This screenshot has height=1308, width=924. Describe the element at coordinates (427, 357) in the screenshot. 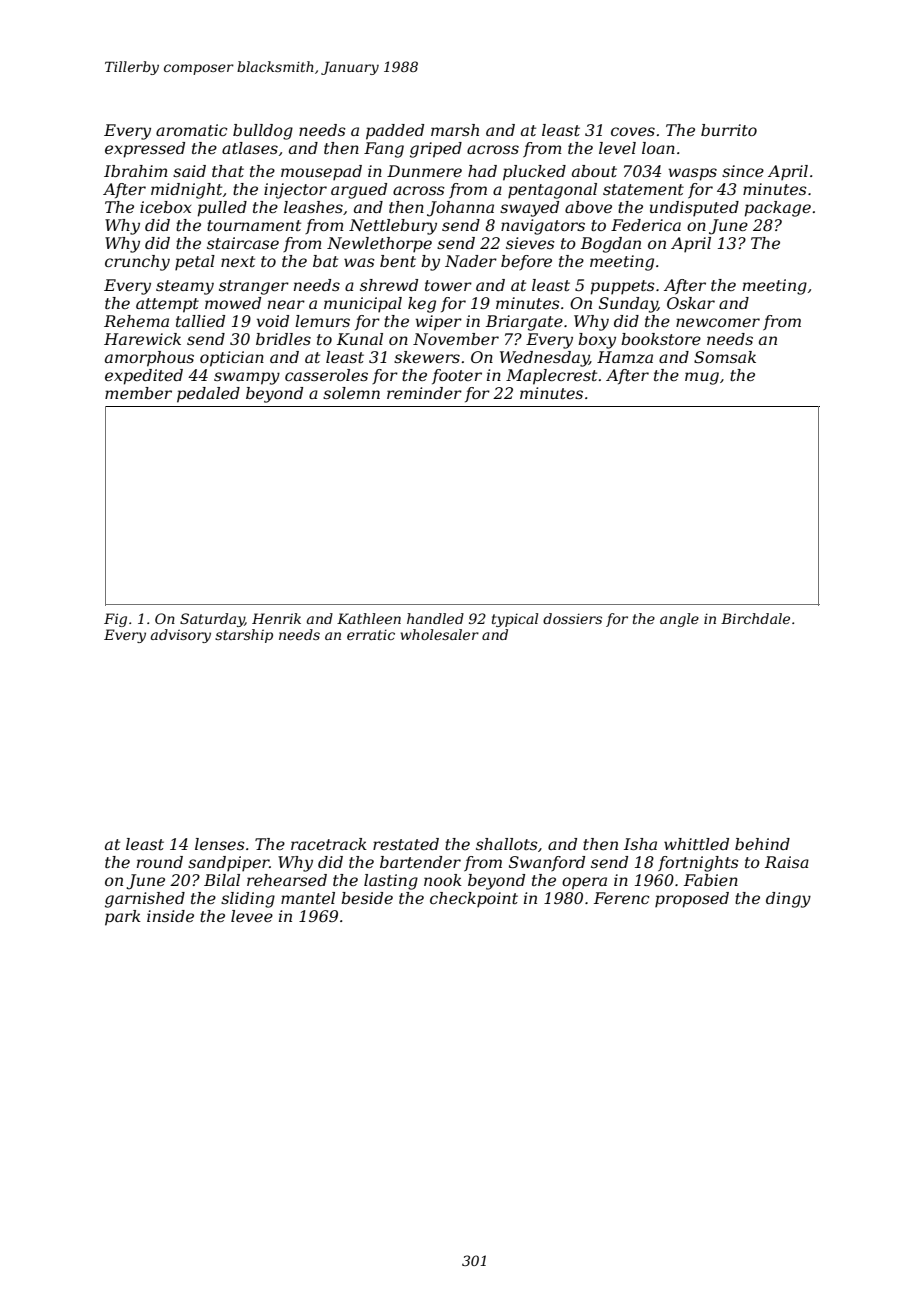

I see `skewers` at that location.
